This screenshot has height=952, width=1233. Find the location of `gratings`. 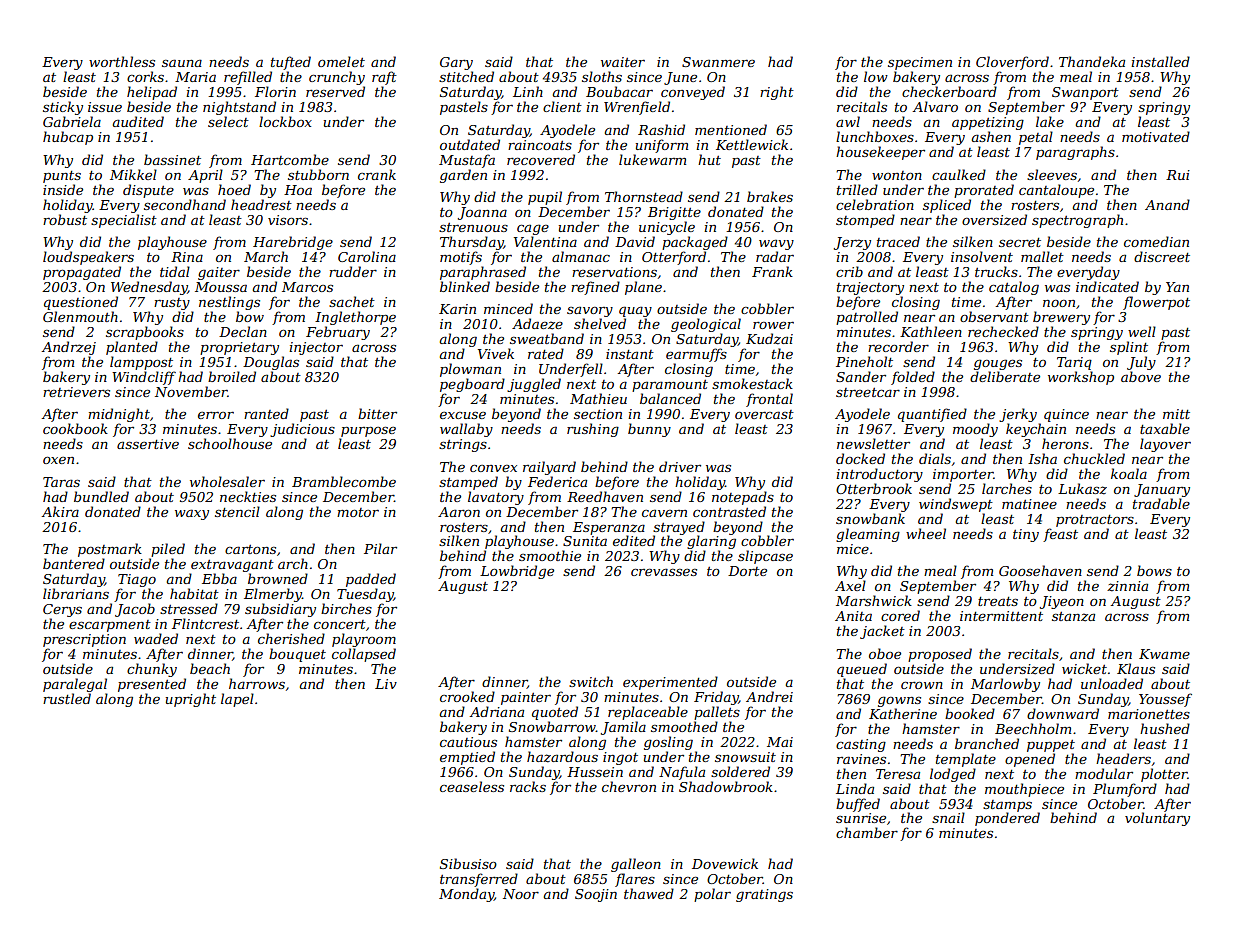

gratings is located at coordinates (764, 895).
